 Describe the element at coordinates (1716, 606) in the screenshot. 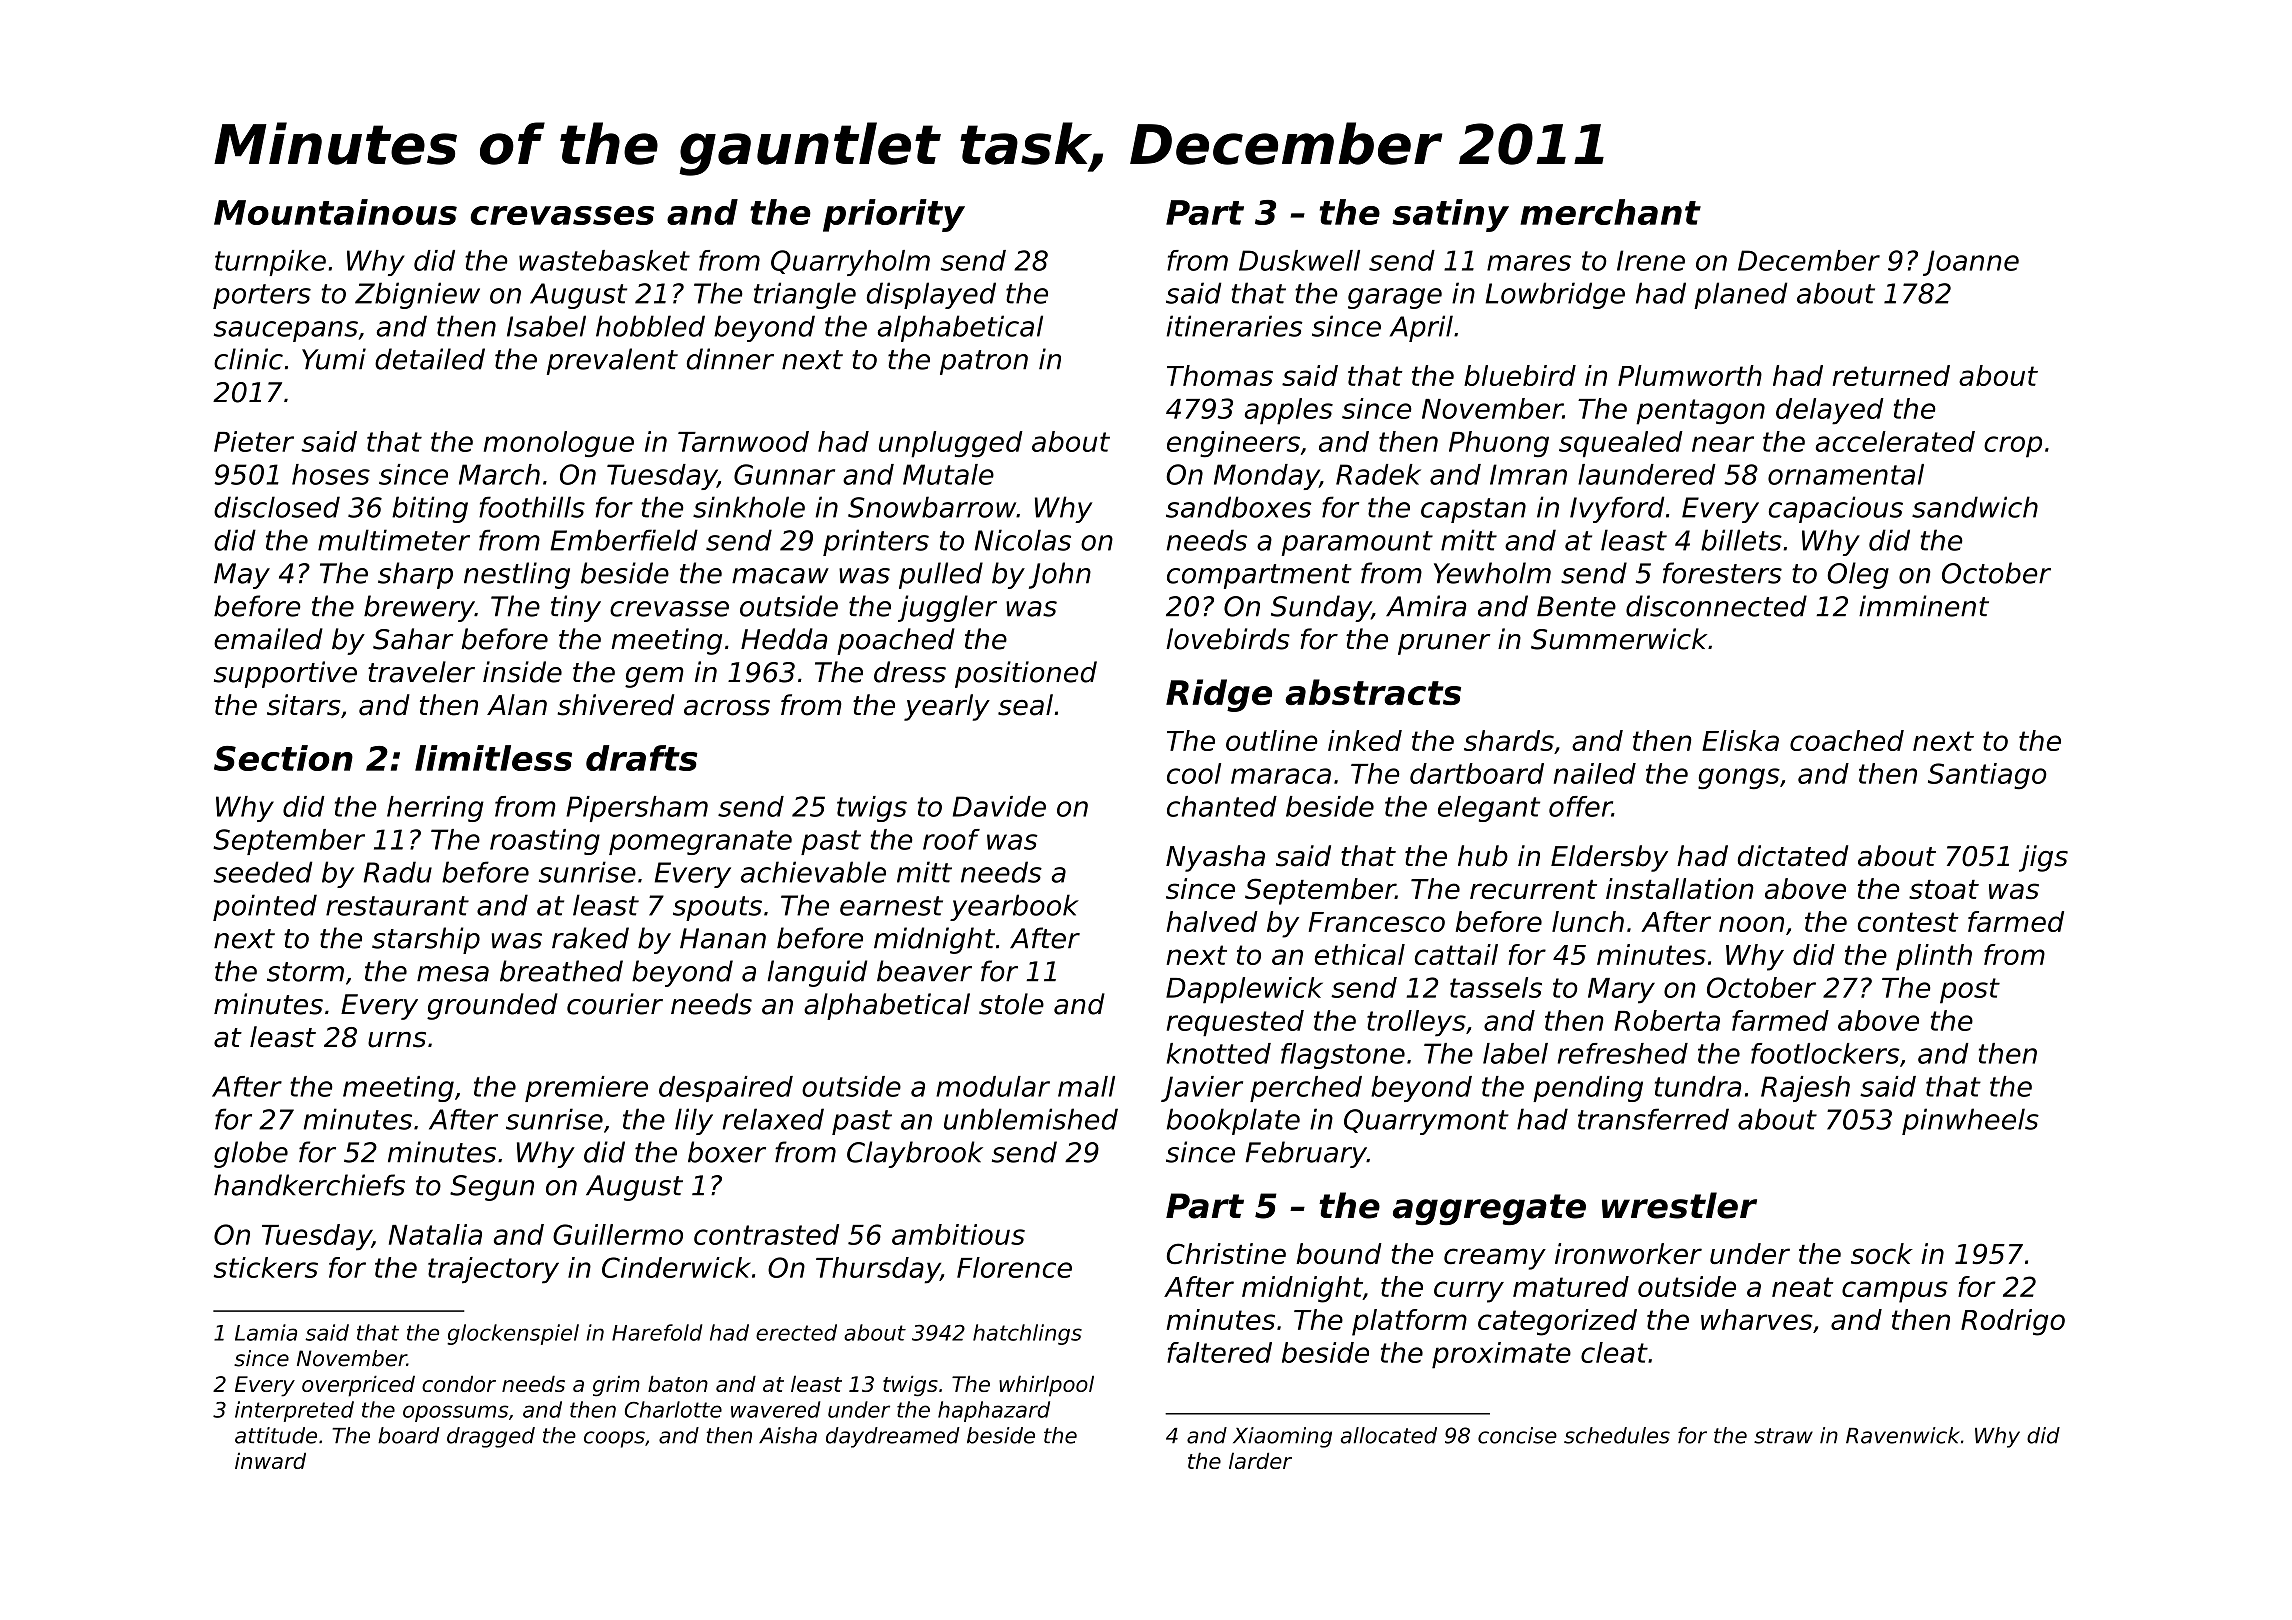

I see `disconnected` at that location.
